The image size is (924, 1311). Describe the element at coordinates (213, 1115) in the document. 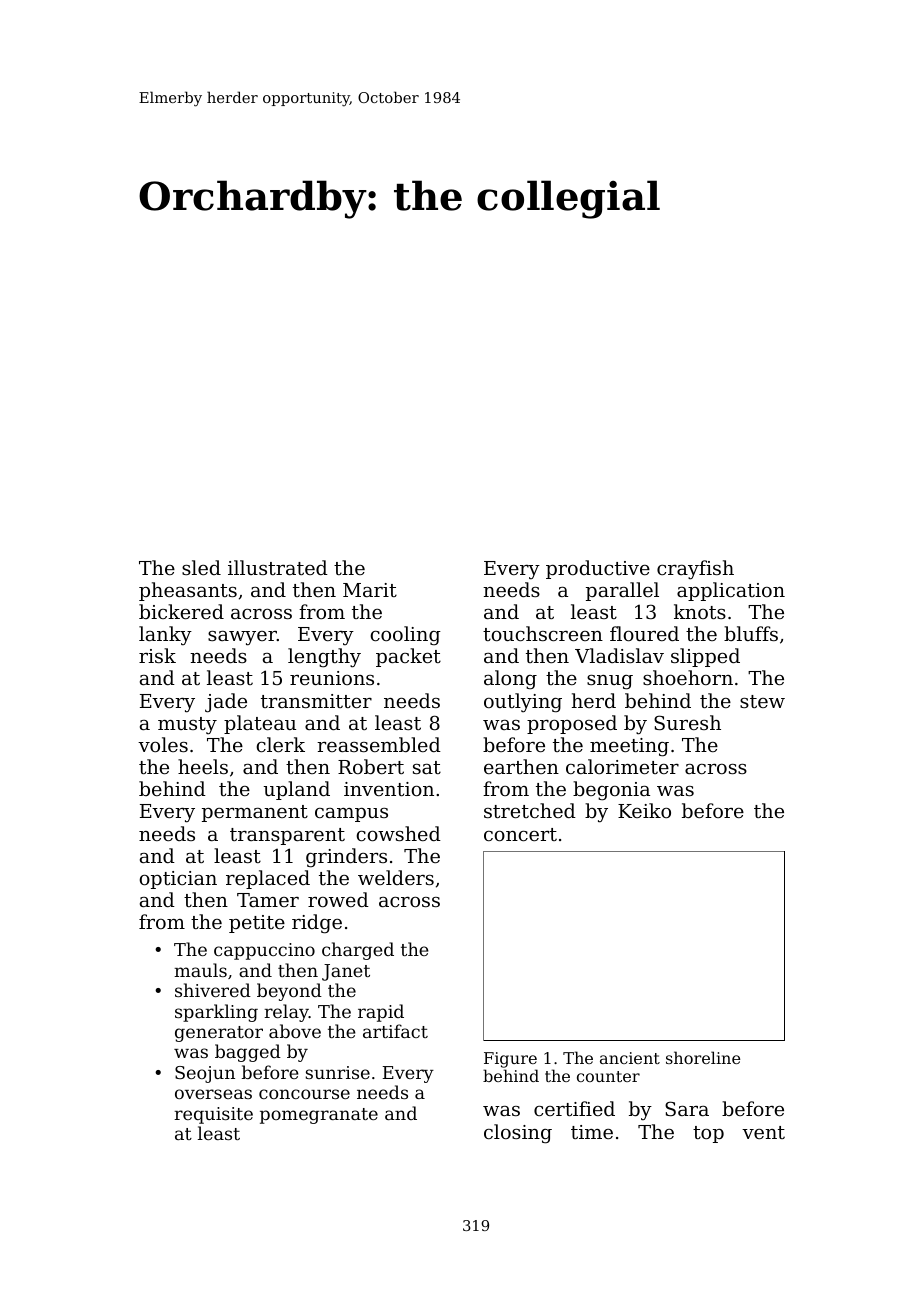

I see `requisite` at that location.
